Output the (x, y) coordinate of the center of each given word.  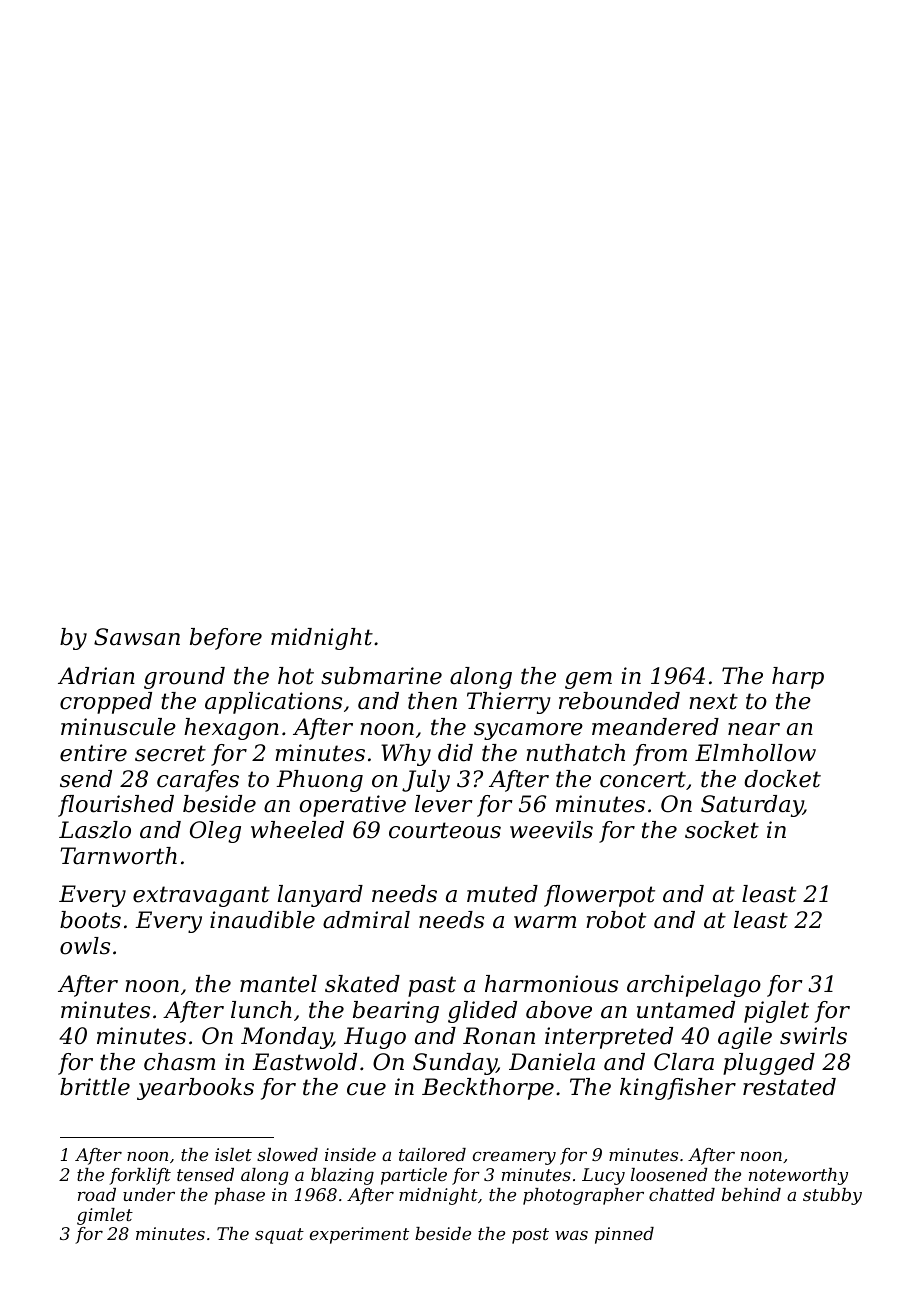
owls (85, 946)
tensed (205, 1174)
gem (588, 680)
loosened (669, 1174)
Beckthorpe (488, 1089)
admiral (366, 920)
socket (722, 830)
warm (545, 922)
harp (798, 678)
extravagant (201, 896)
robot (616, 920)
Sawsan (137, 637)
